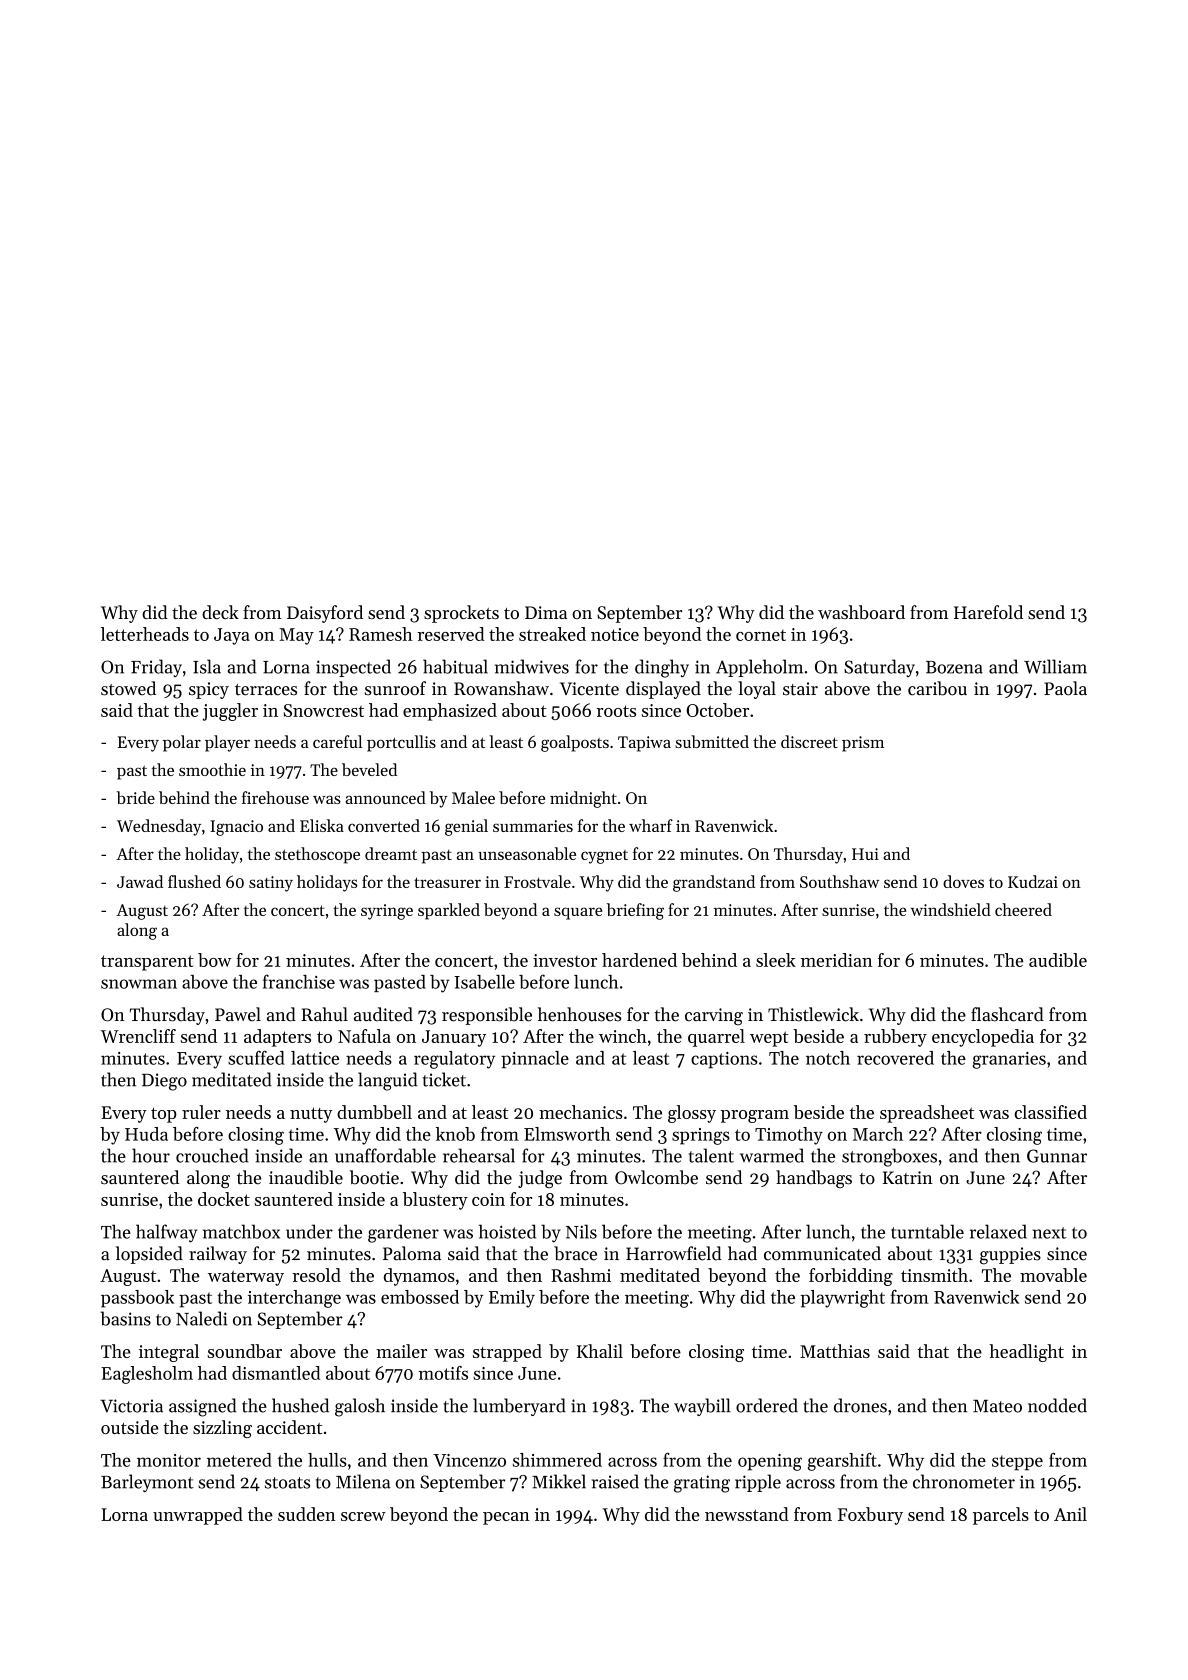 The image size is (1188, 1680). What do you see at coordinates (299, 981) in the screenshot?
I see `franchise` at bounding box center [299, 981].
